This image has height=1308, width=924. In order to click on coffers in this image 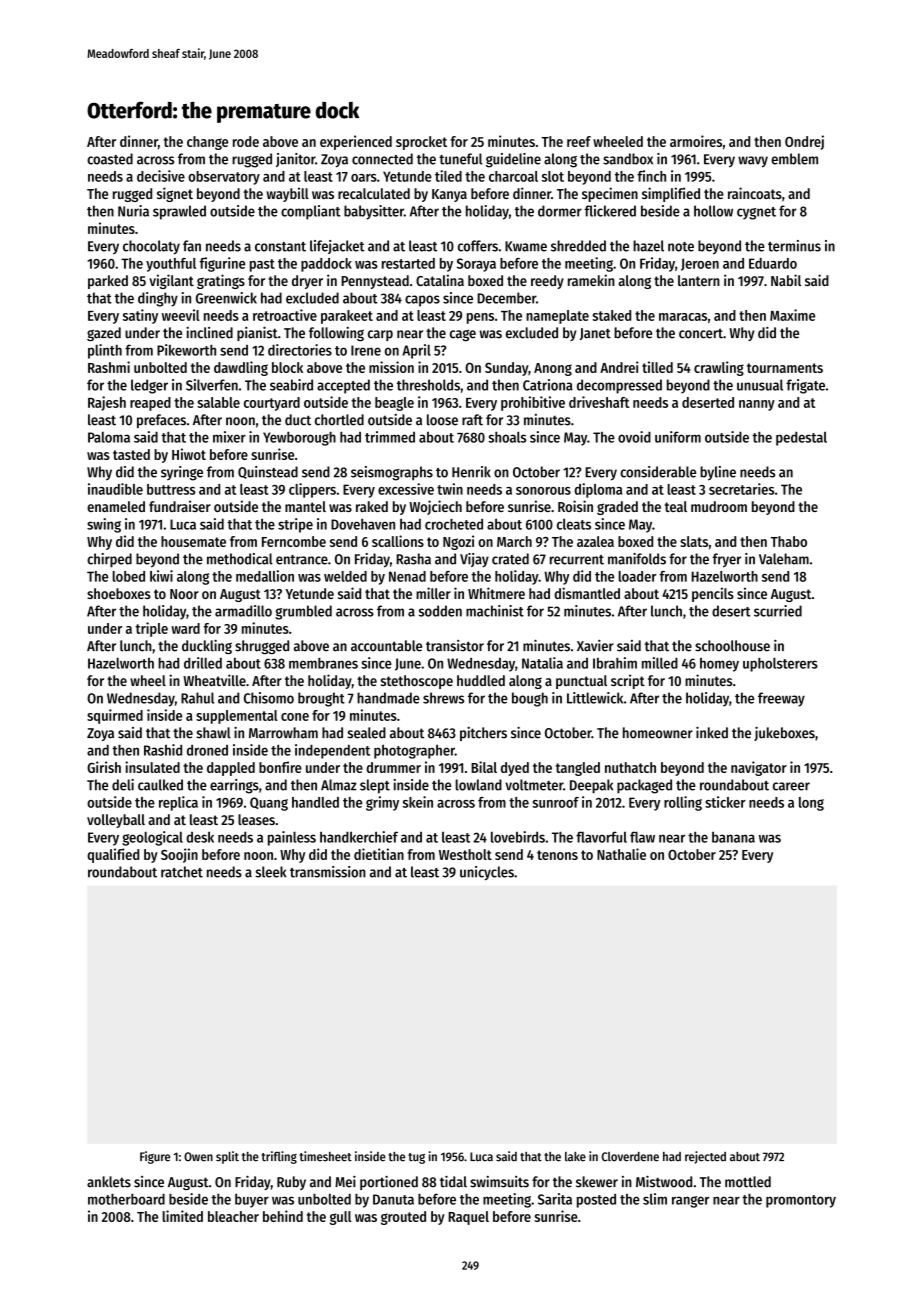, I will do `click(478, 246)`.
